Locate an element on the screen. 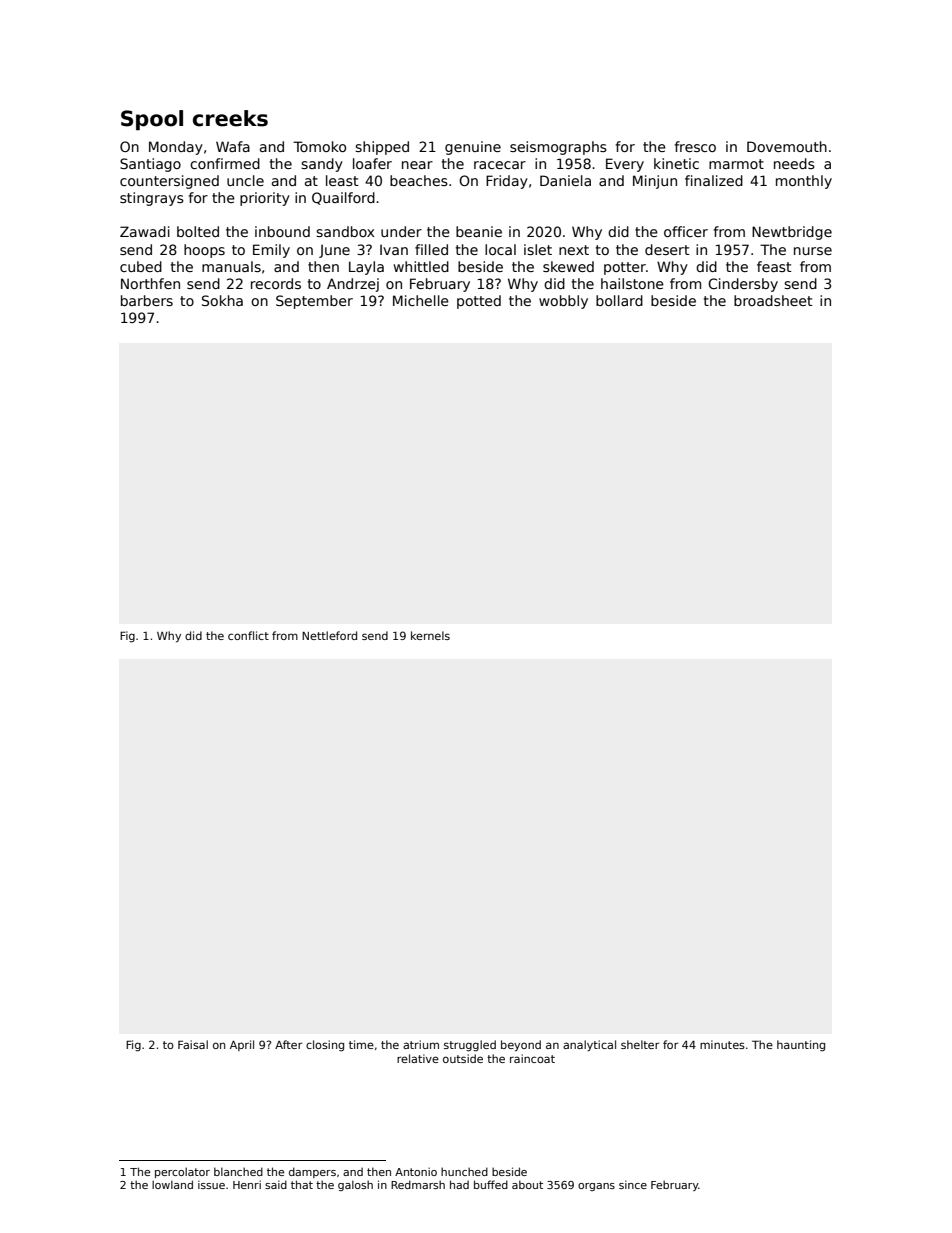 The image size is (952, 1233). conflict is located at coordinates (248, 635).
